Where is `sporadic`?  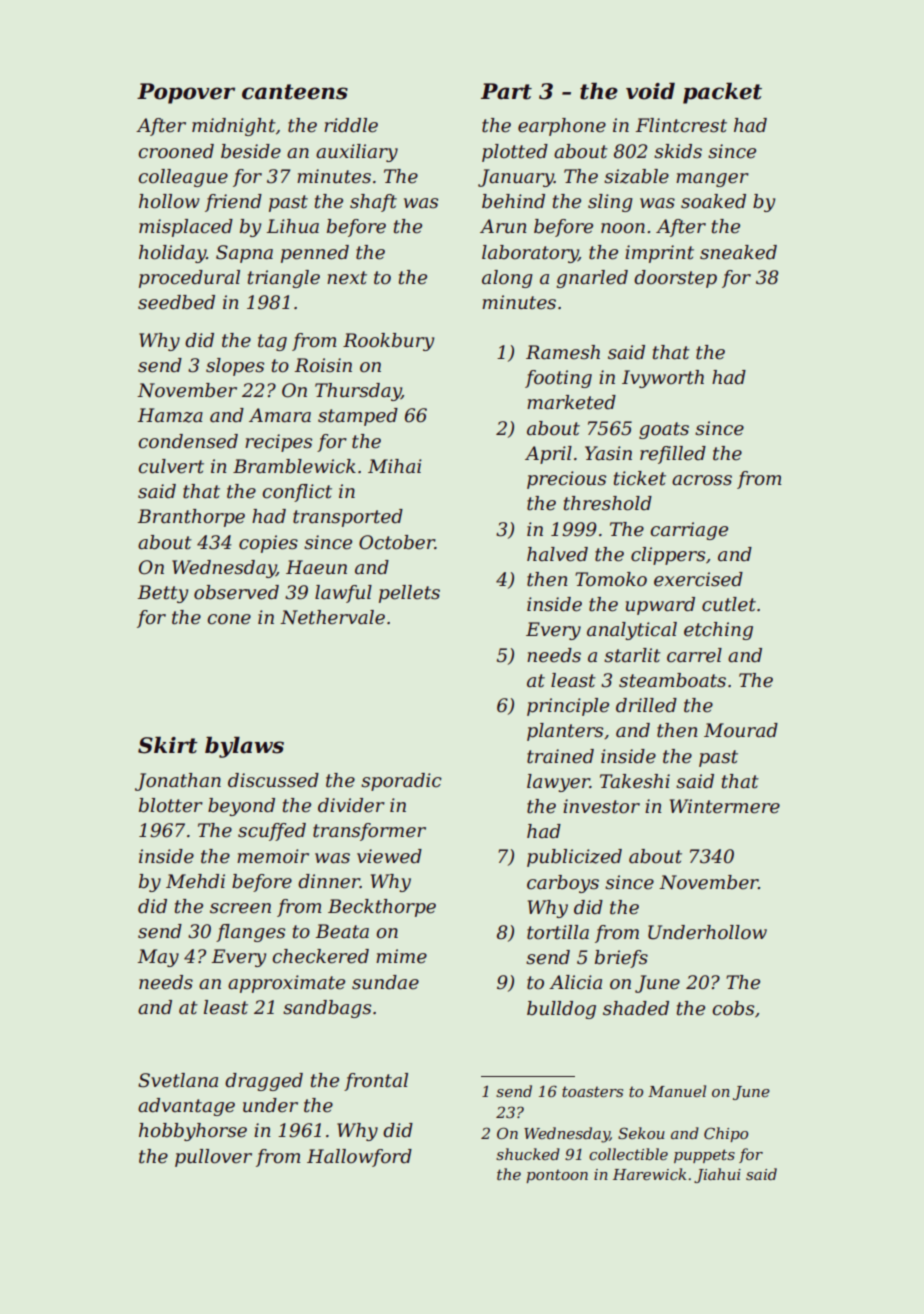
sporadic is located at coordinates (401, 782).
